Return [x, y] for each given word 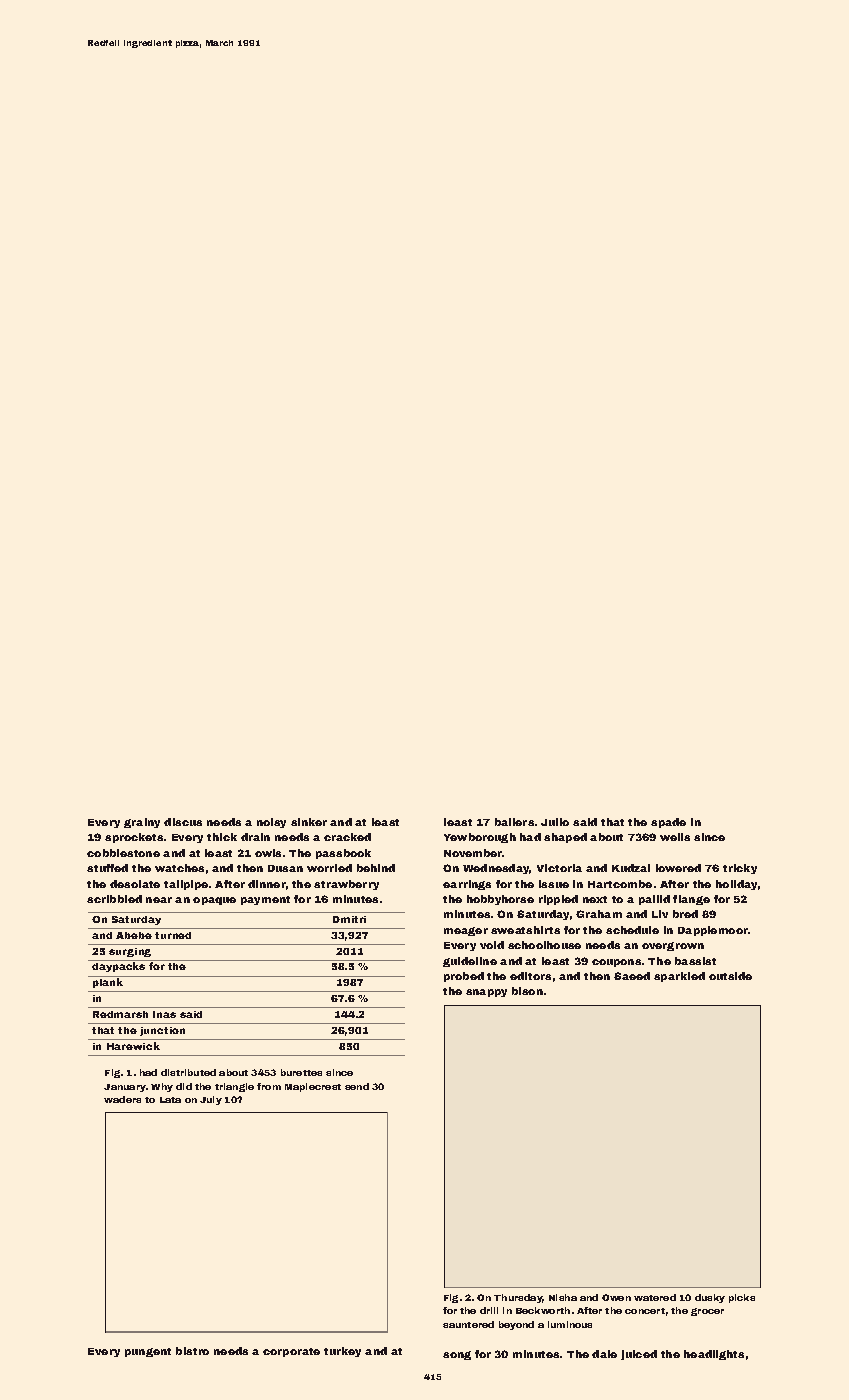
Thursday [518, 1298]
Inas [164, 1014]
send [357, 1086]
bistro [192, 1351]
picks [742, 1298]
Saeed [632, 976]
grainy [142, 823]
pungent [148, 1352]
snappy [486, 993]
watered [655, 1297]
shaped [565, 838]
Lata [170, 1100]
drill [489, 1310]
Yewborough [480, 838]
